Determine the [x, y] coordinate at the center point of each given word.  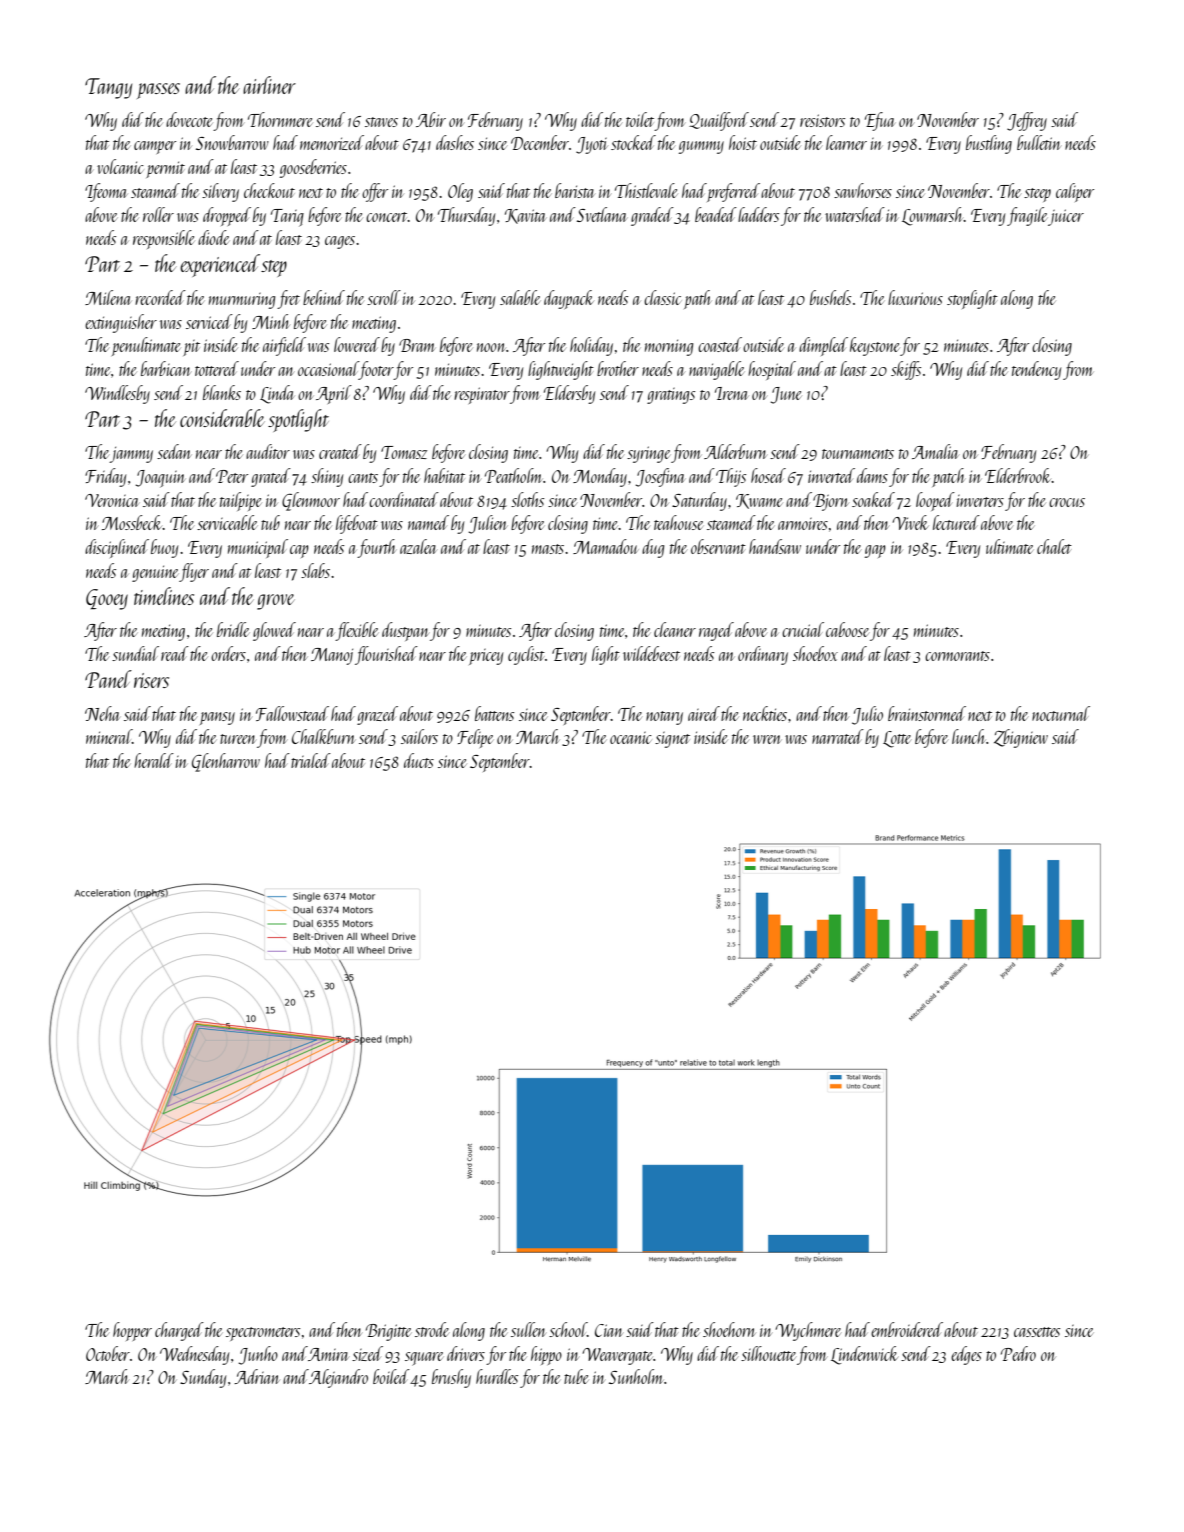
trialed [311, 760]
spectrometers [263, 1334]
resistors [822, 120]
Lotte [897, 739]
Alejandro [338, 1378]
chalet [1054, 546]
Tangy [108, 88]
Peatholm [513, 475]
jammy [131, 455]
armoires [803, 524]
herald [154, 760]
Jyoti [592, 145]
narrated [838, 736]
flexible [357, 631]
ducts [419, 760]
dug [653, 548]
